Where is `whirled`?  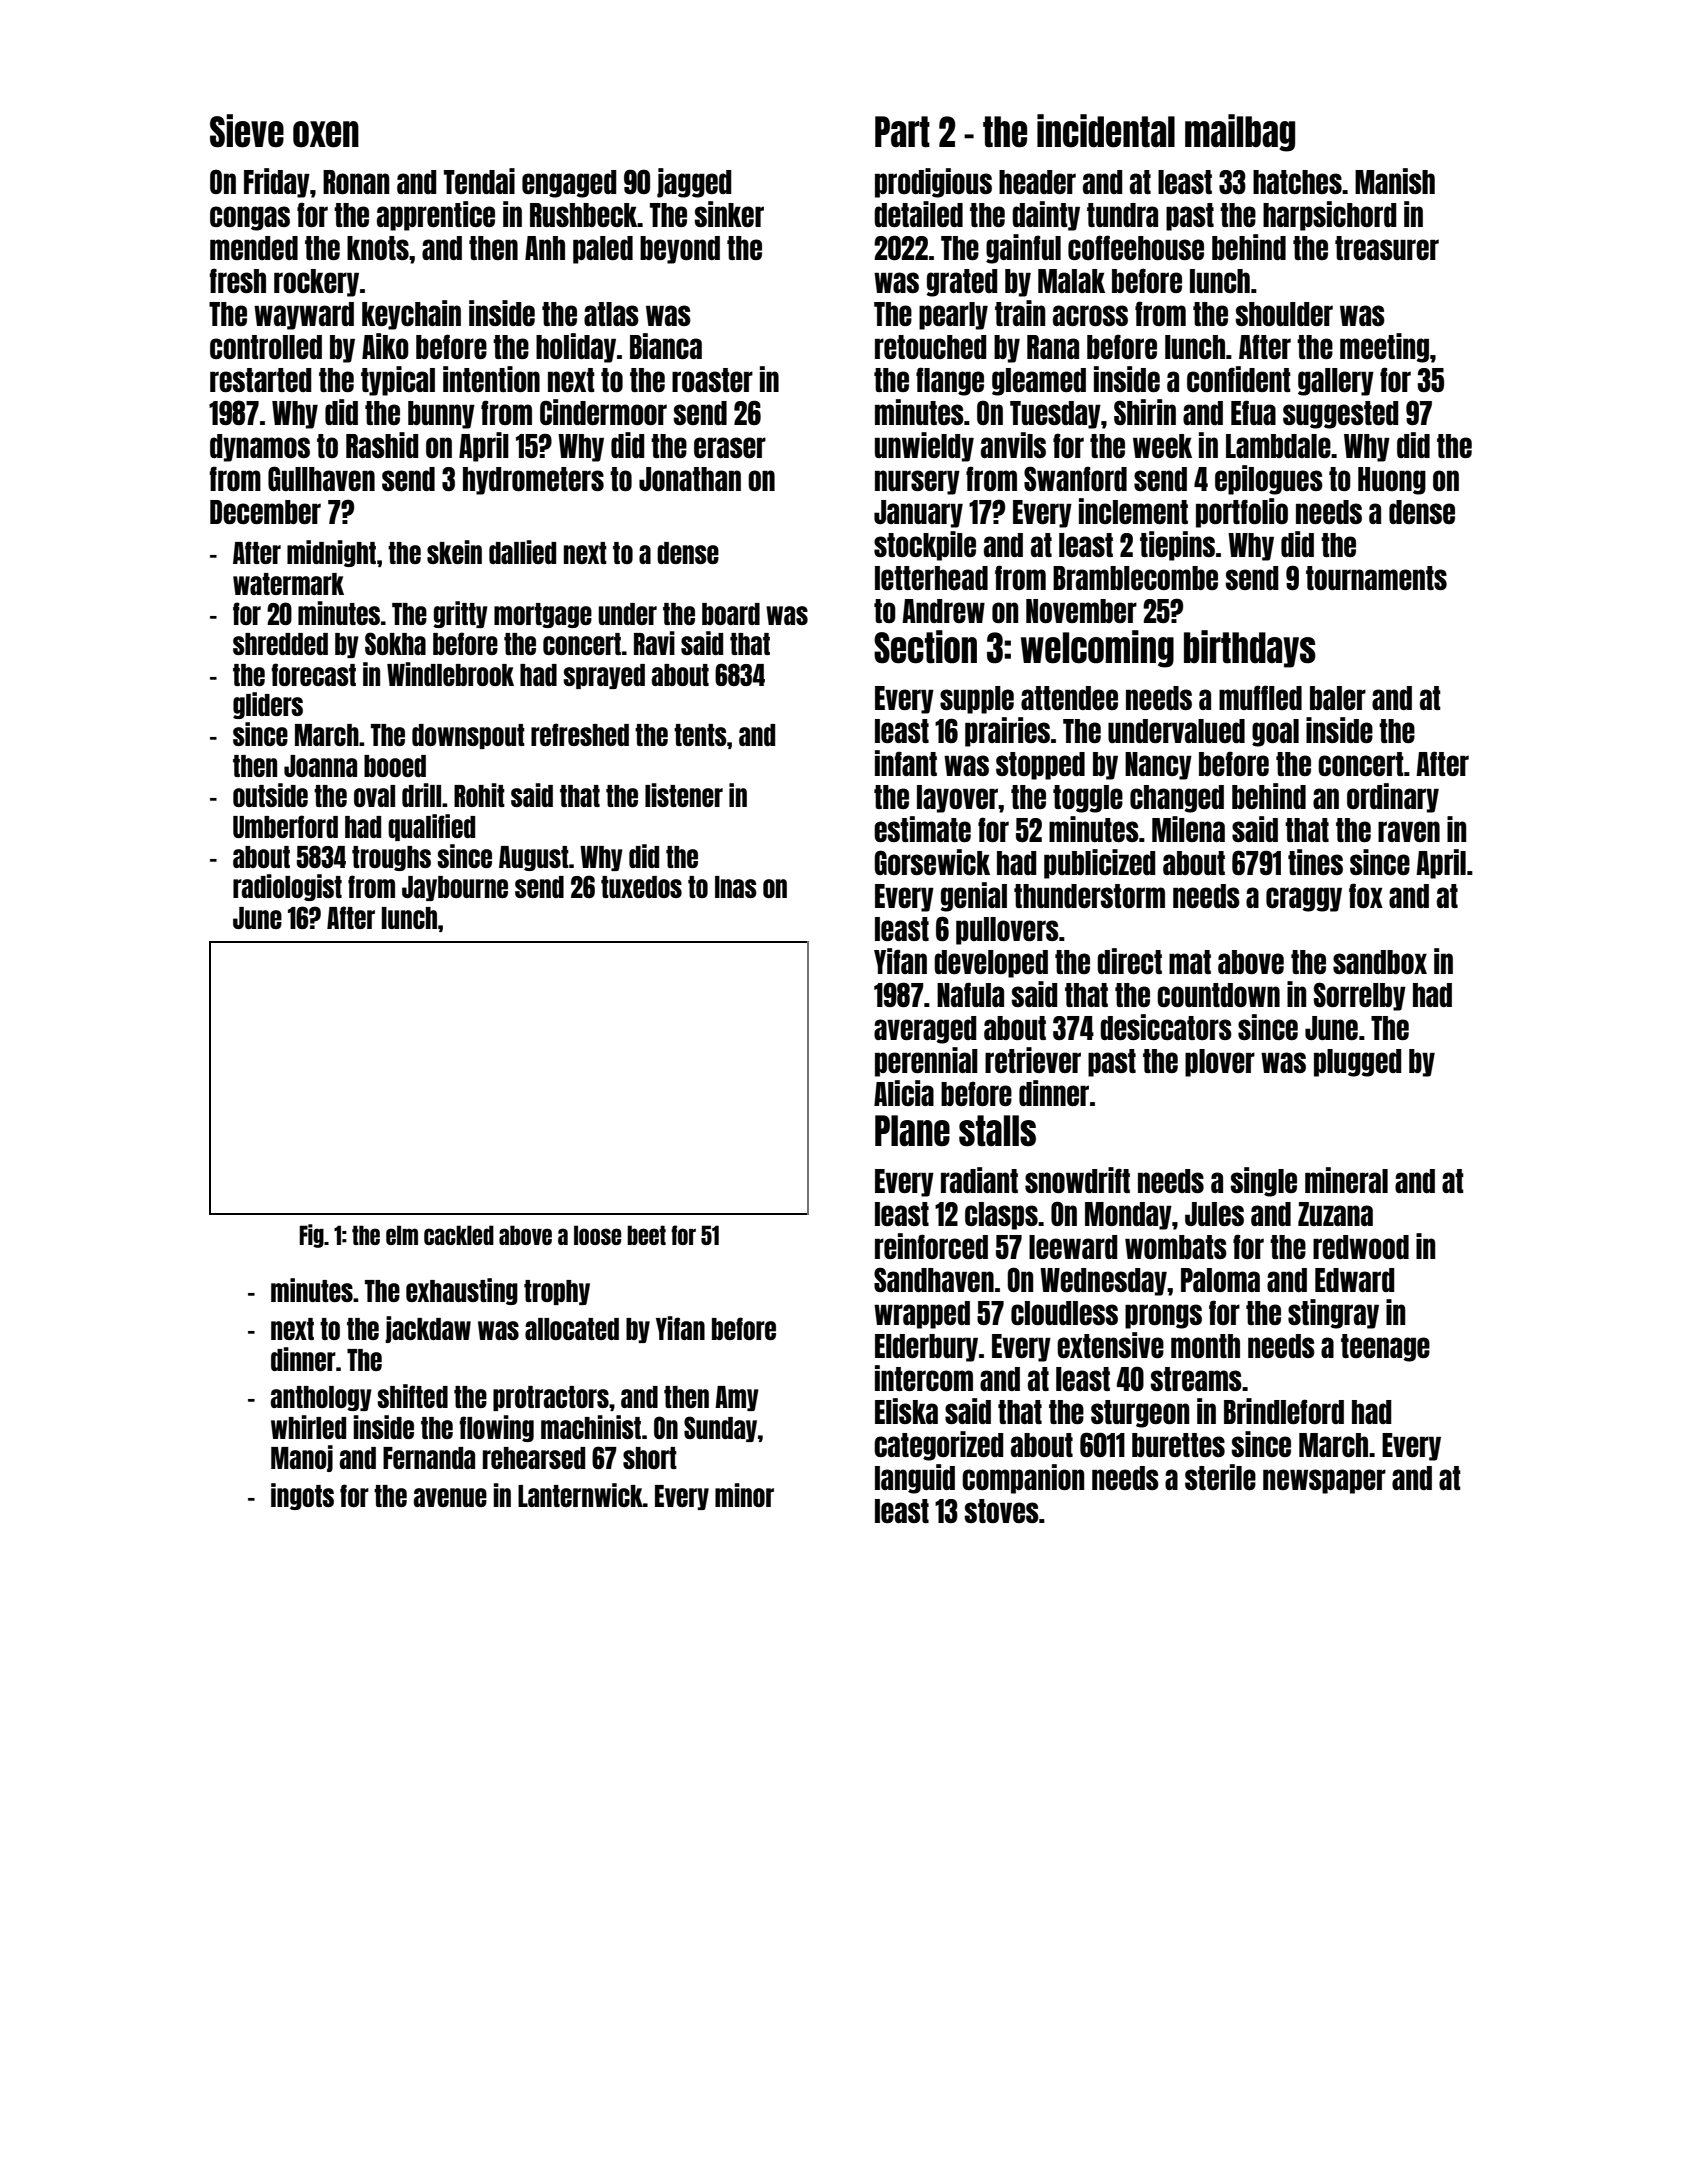 whirled is located at coordinates (308, 1427).
